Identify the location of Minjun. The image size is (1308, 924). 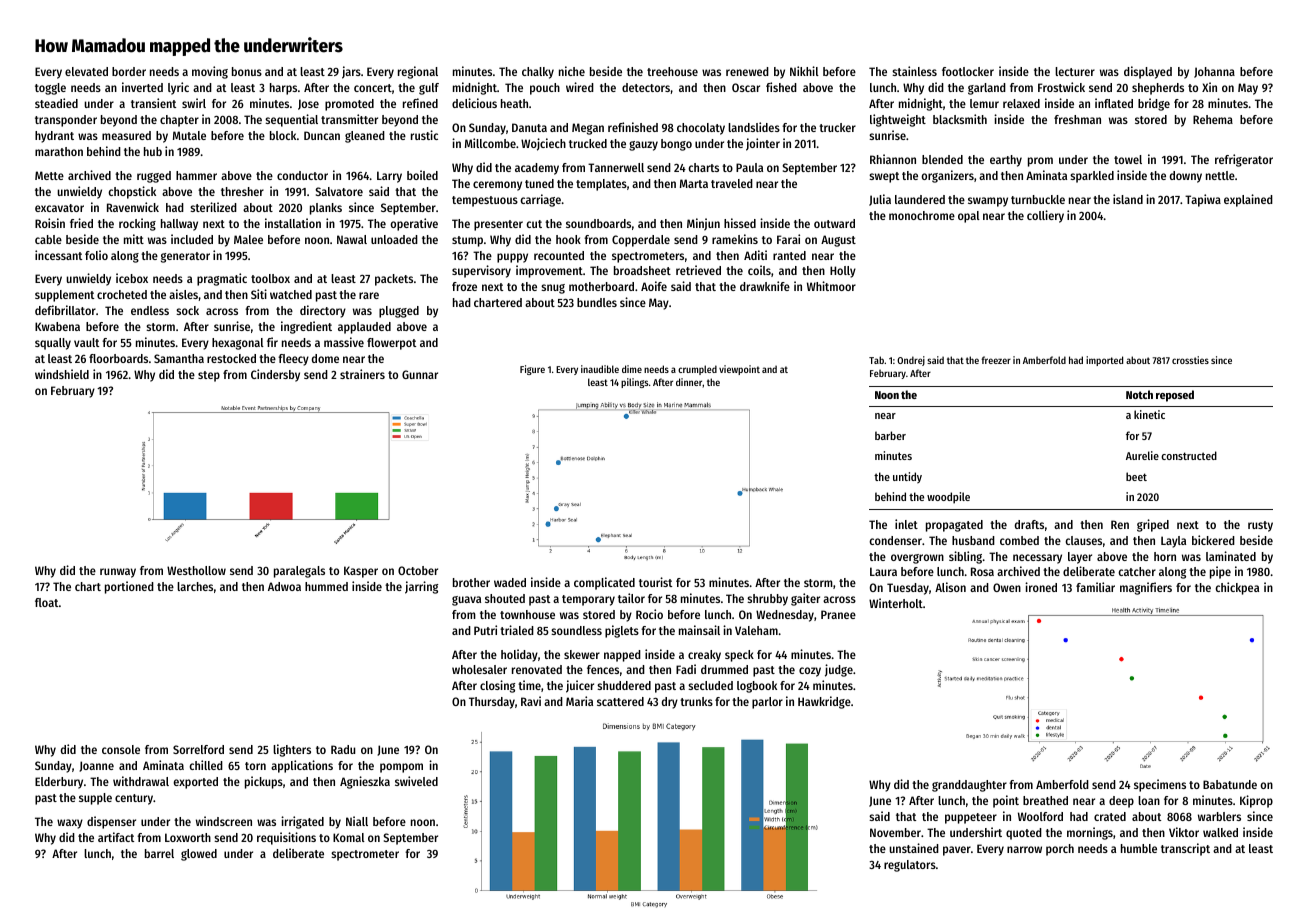
(703, 224).
